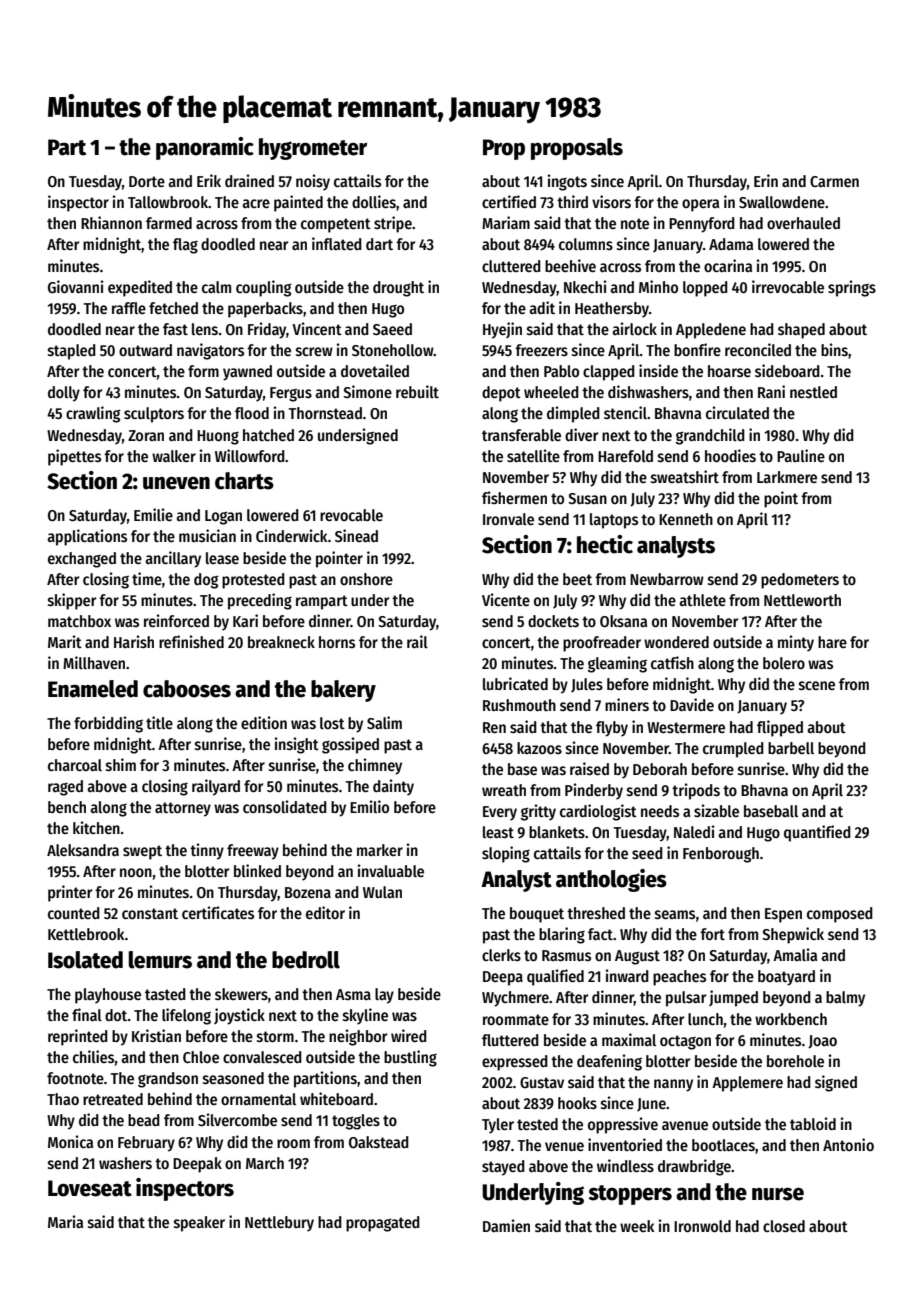  I want to click on stapled, so click(72, 352).
